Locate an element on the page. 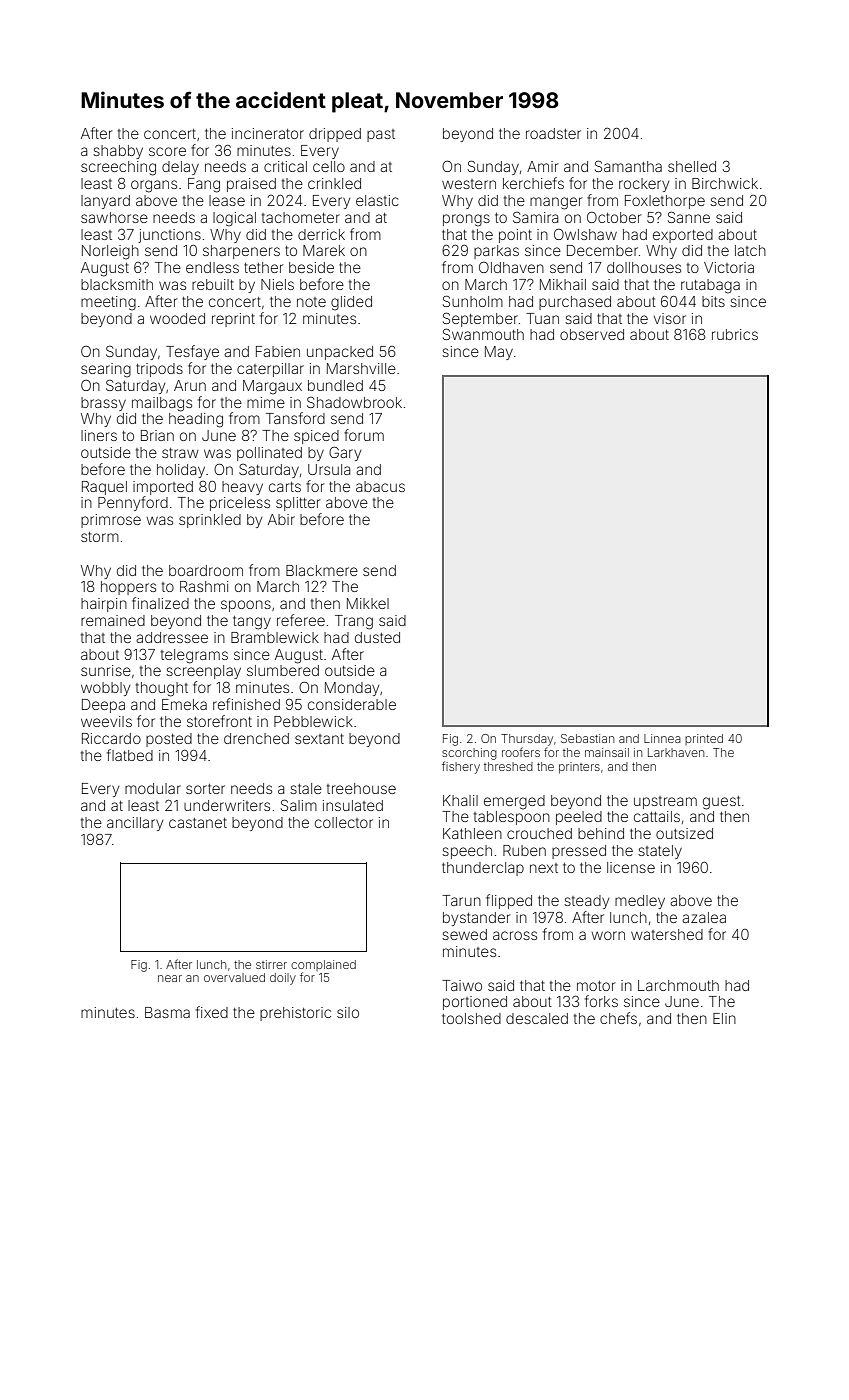 The image size is (849, 1400). printed is located at coordinates (704, 739).
